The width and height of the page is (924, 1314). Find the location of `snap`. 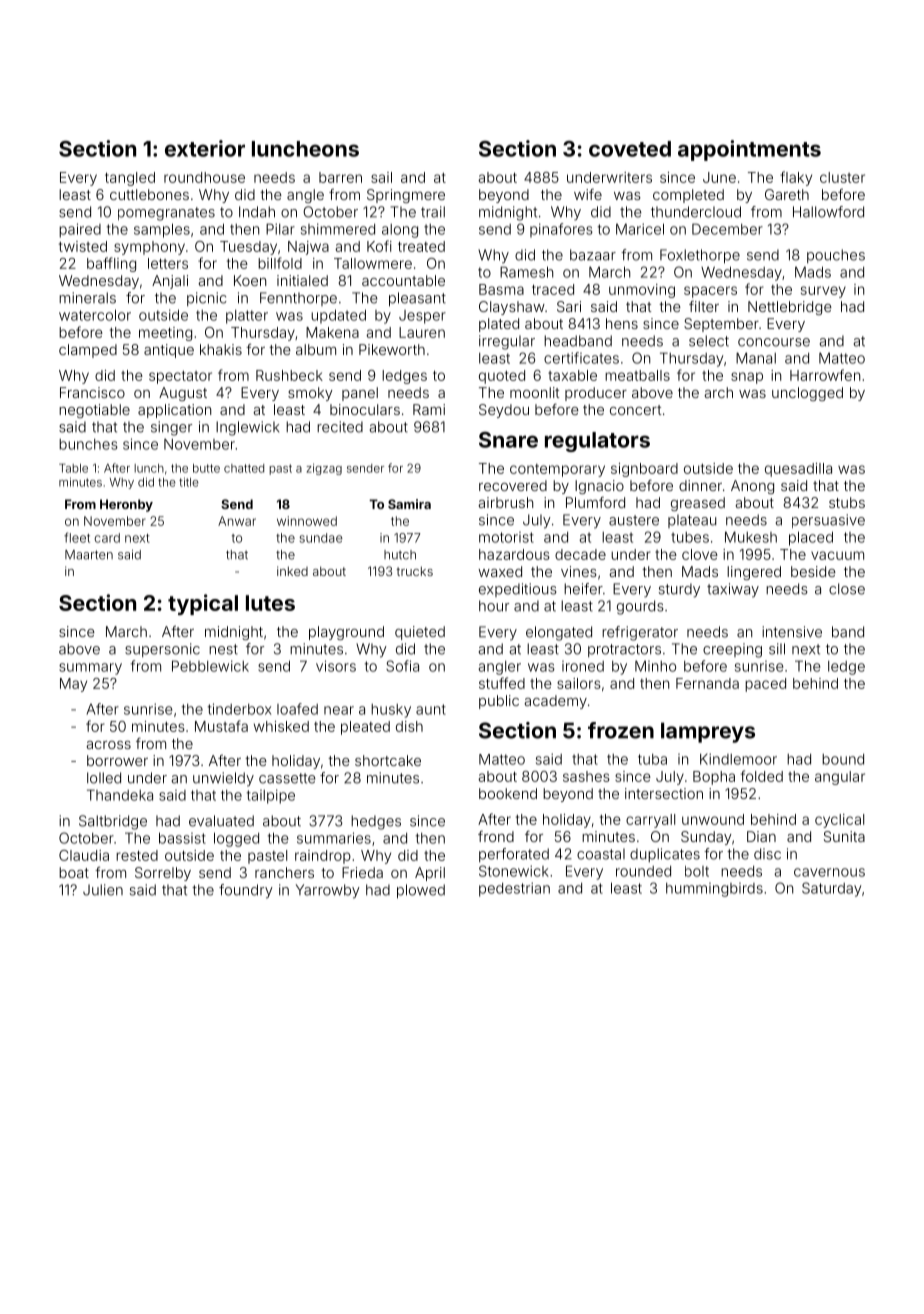

snap is located at coordinates (747, 378).
